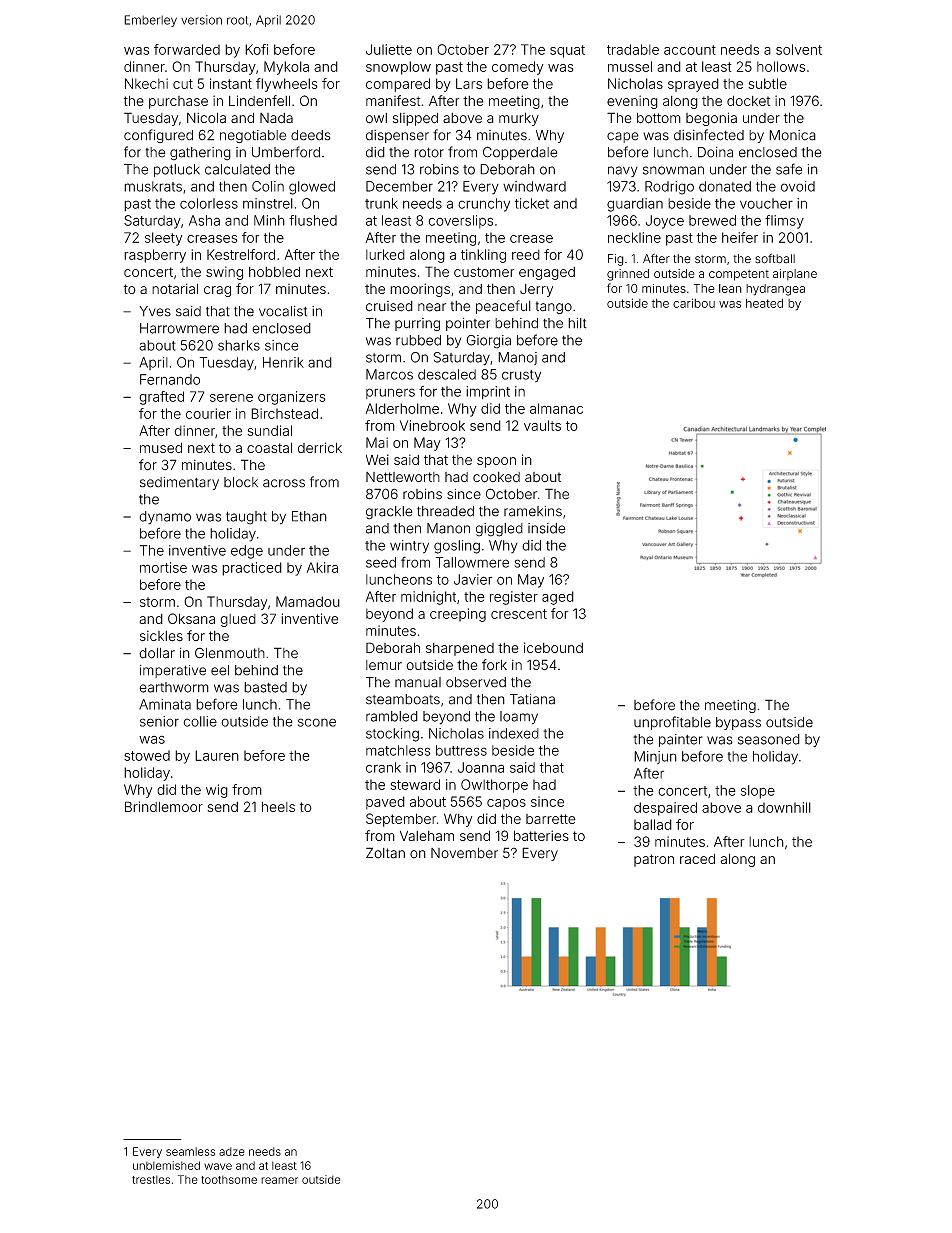 This image has height=1233, width=952. I want to click on practiced, so click(252, 569).
